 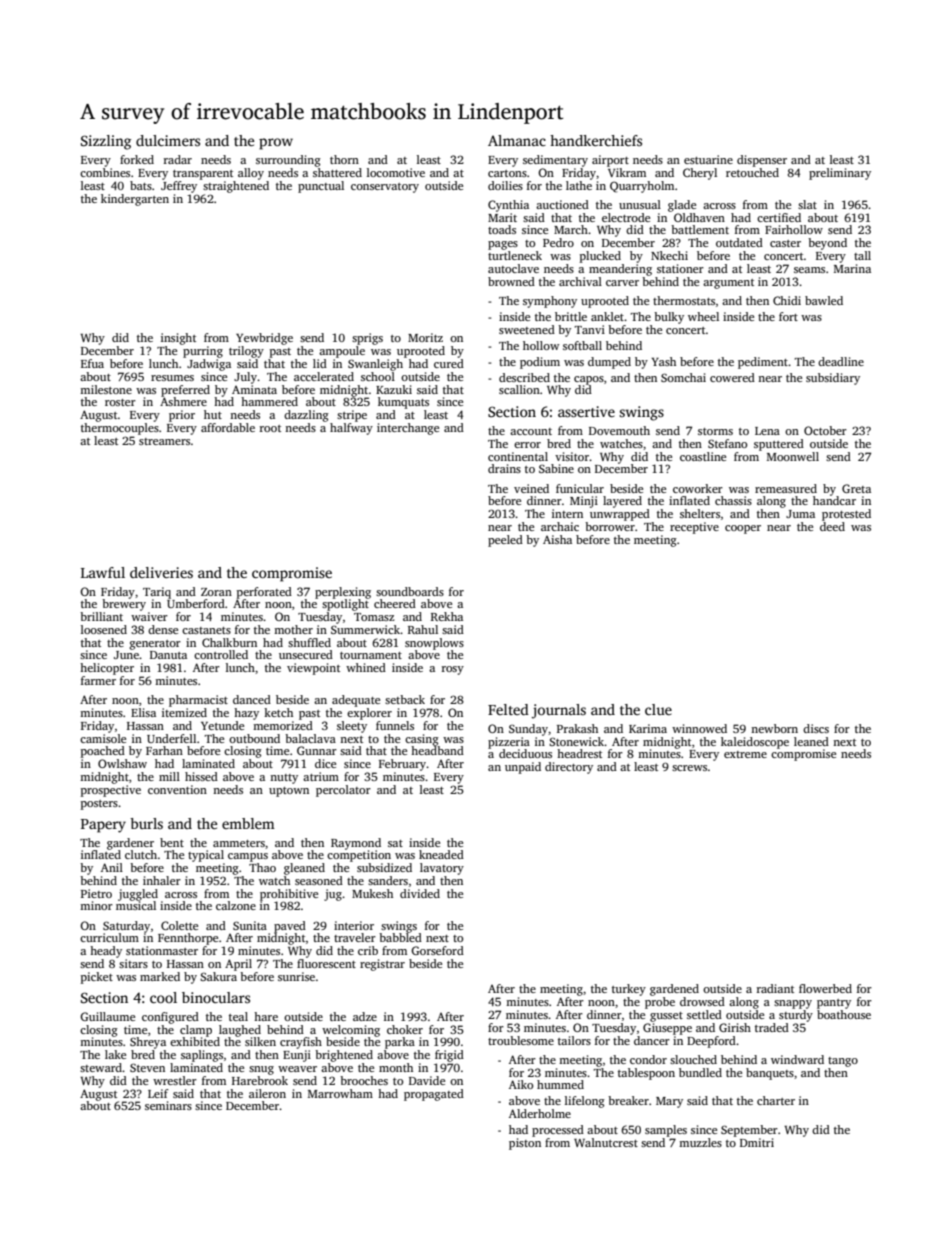 What do you see at coordinates (572, 456) in the screenshot?
I see `visitor` at bounding box center [572, 456].
